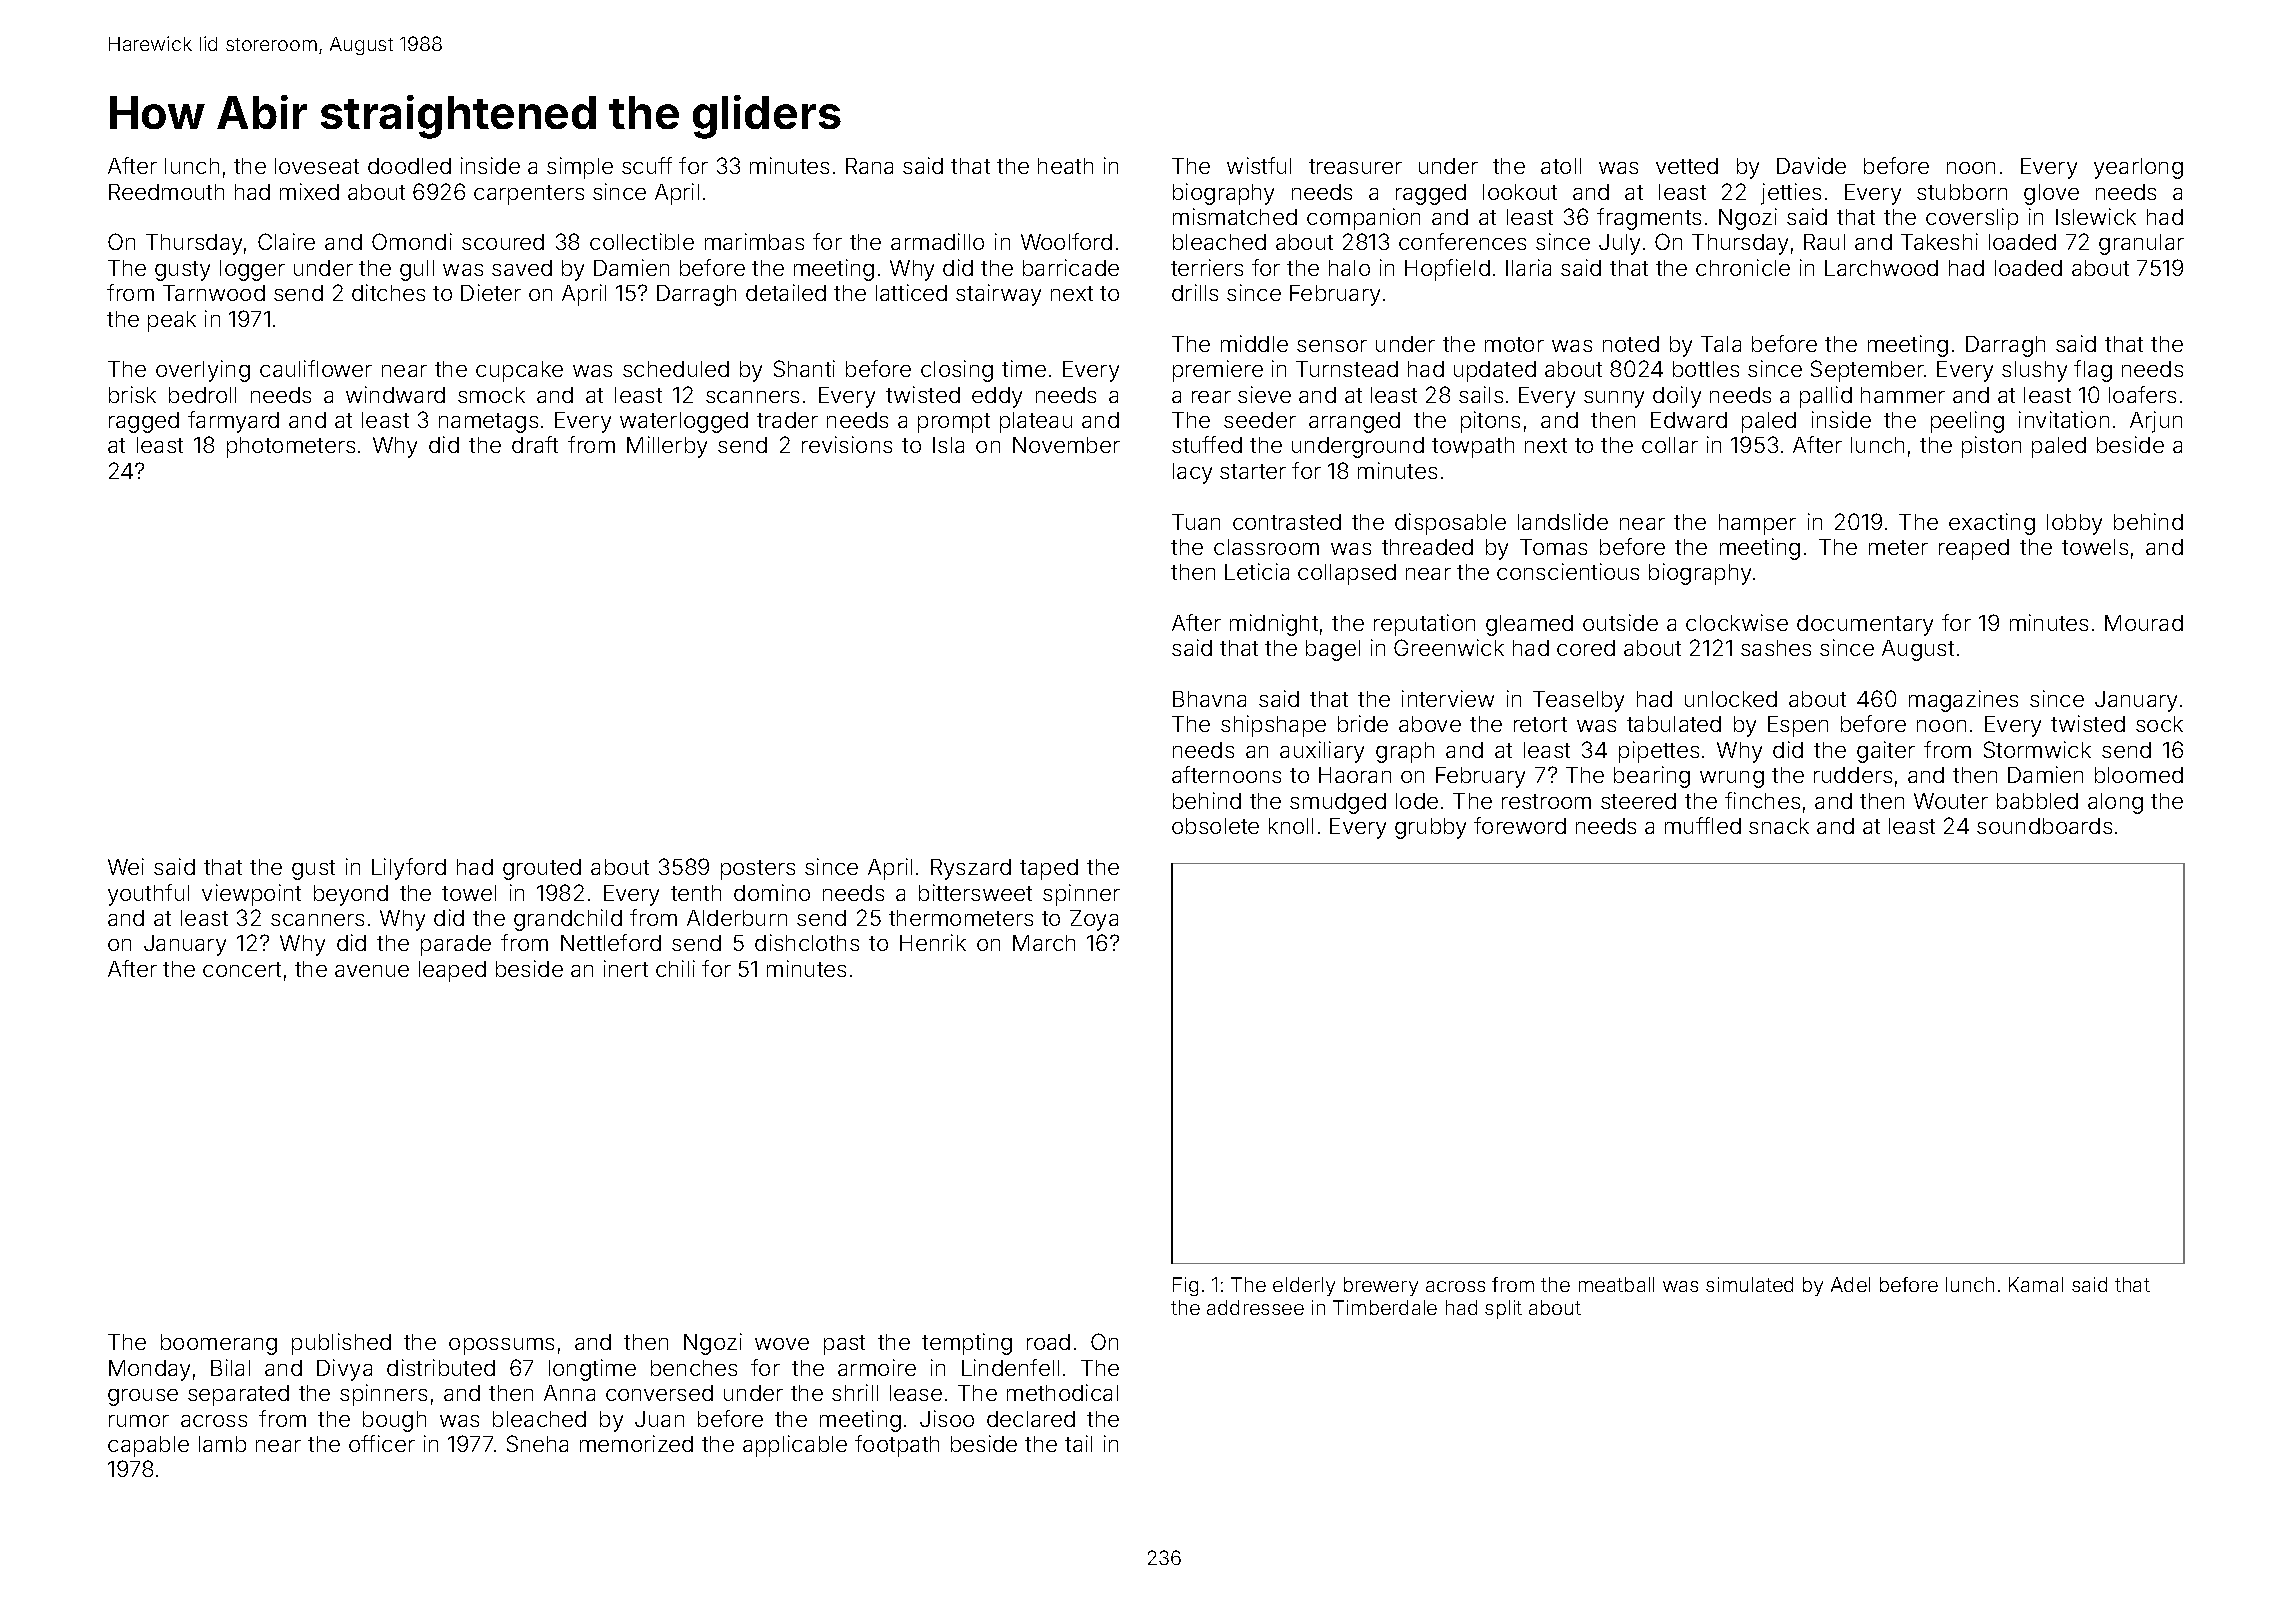  I want to click on Haoran, so click(1355, 775).
